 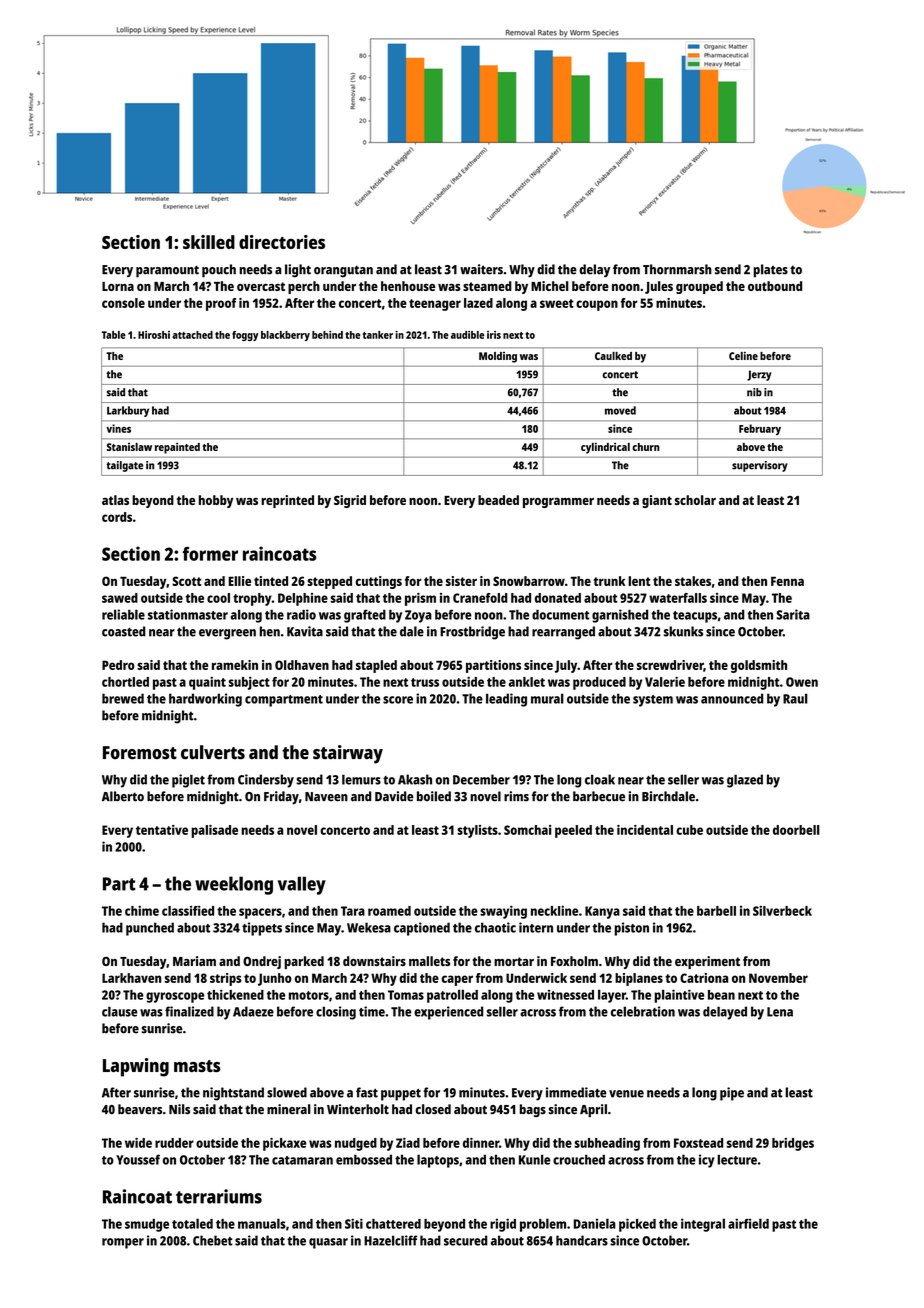 I want to click on directories, so click(x=282, y=242).
